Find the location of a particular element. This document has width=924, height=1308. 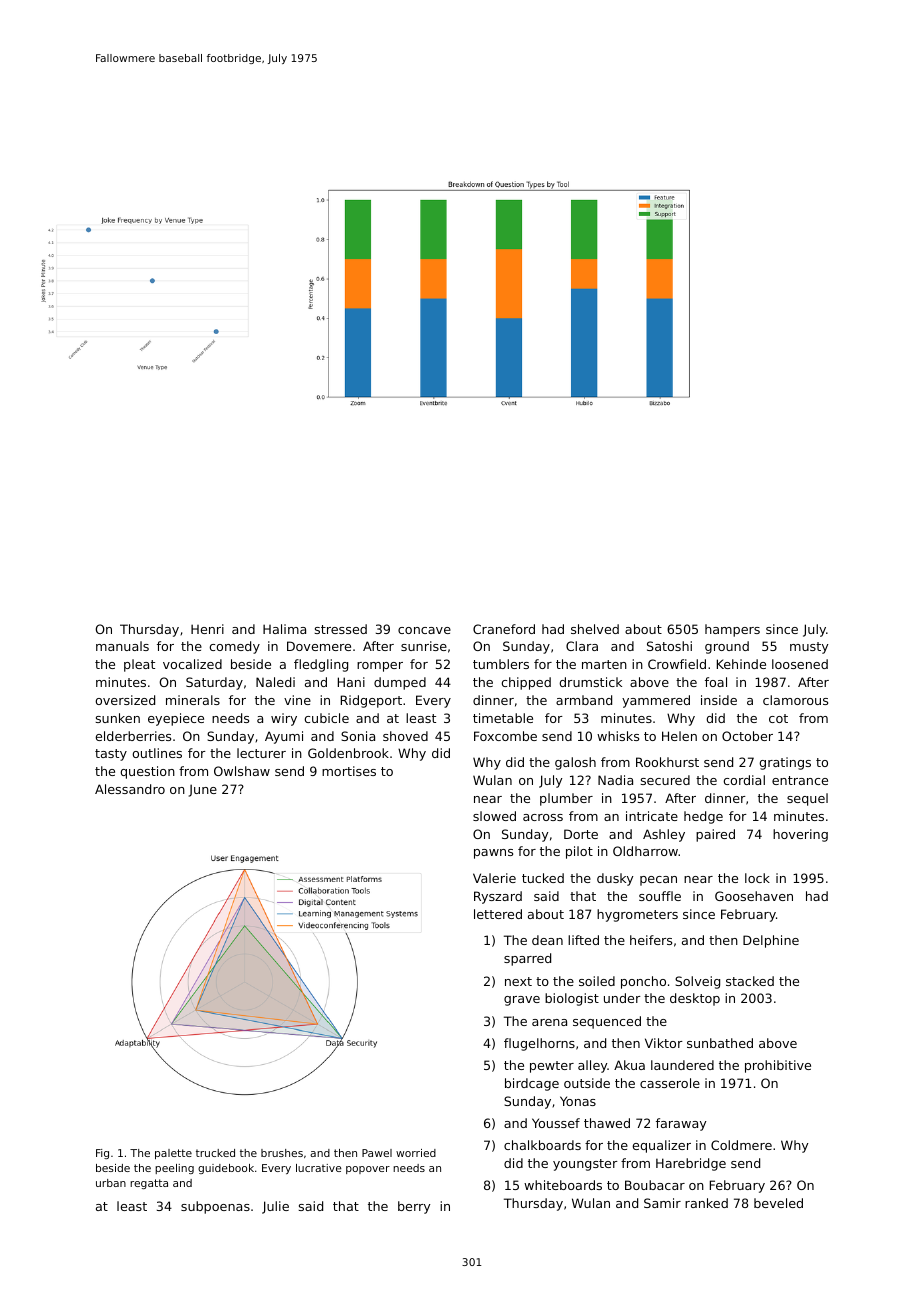

sequel is located at coordinates (807, 799).
